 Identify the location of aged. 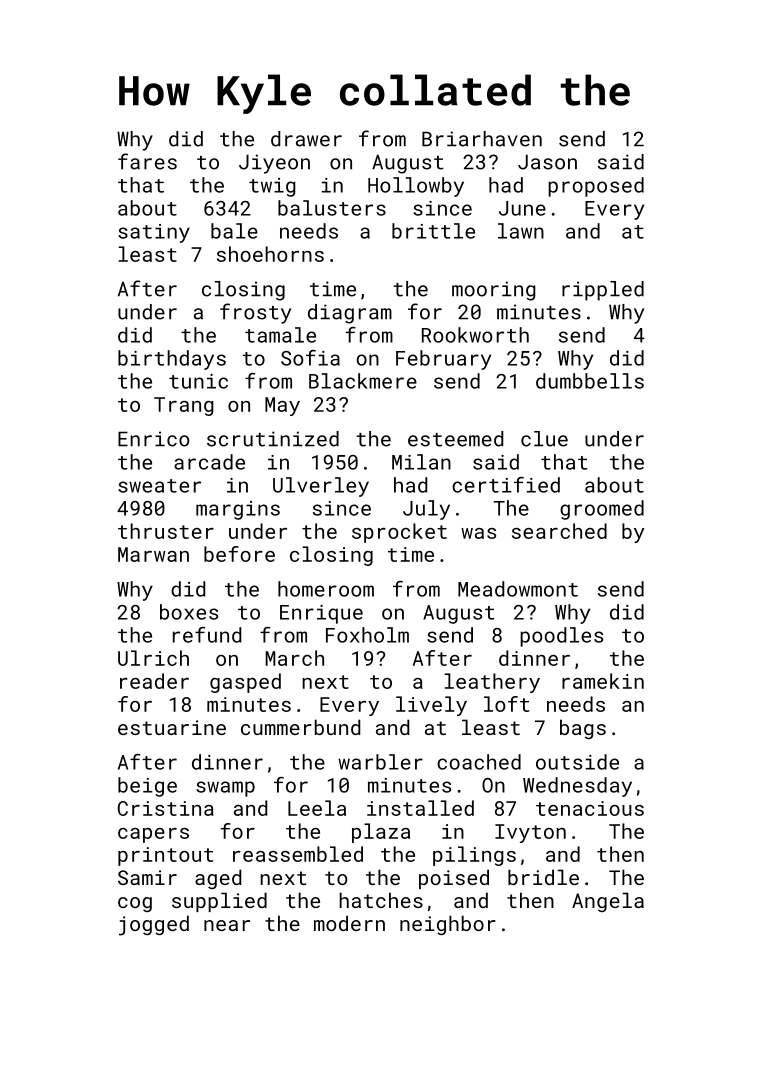
(218, 879).
